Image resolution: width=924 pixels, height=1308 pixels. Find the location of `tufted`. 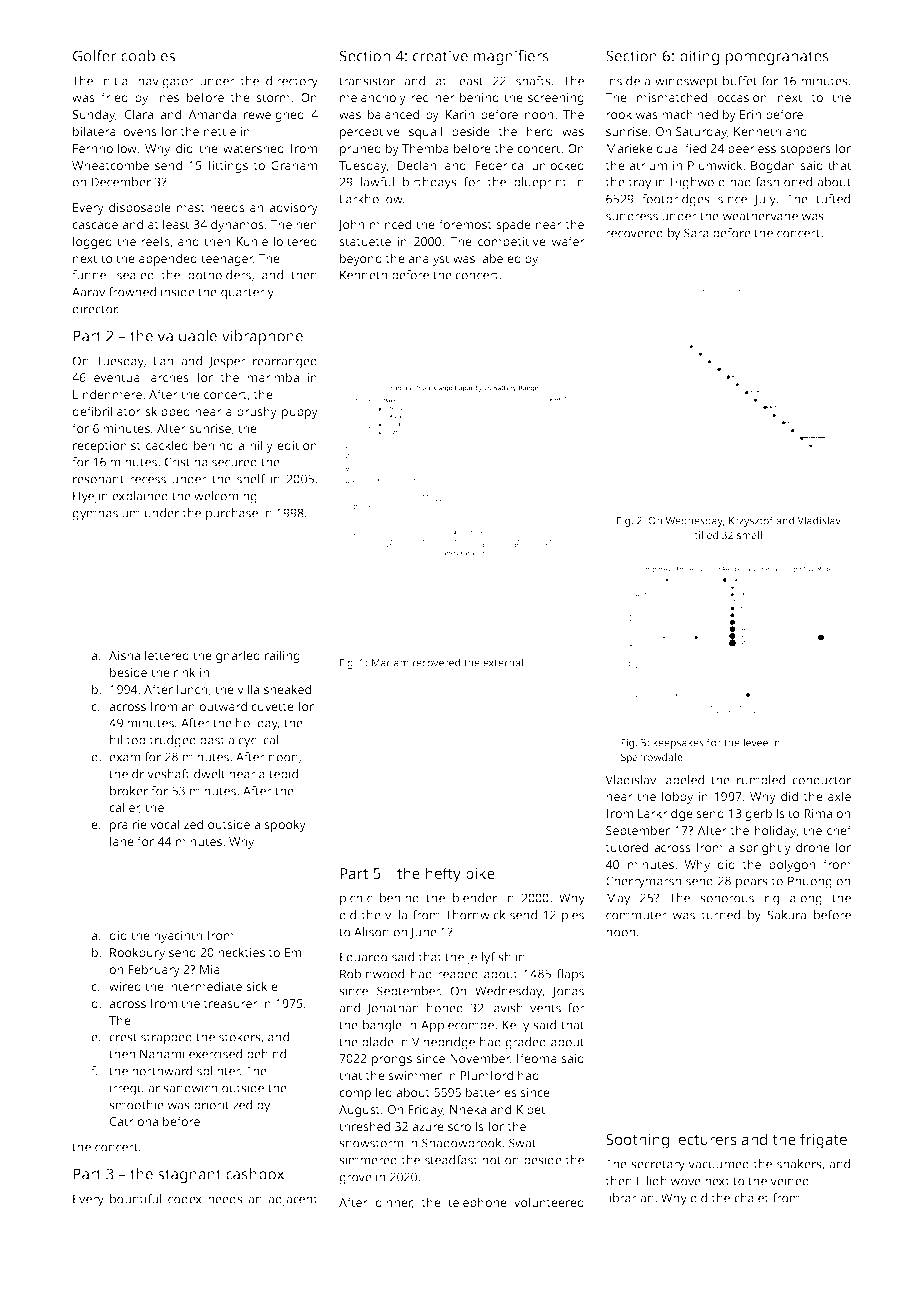

tufted is located at coordinates (833, 199).
